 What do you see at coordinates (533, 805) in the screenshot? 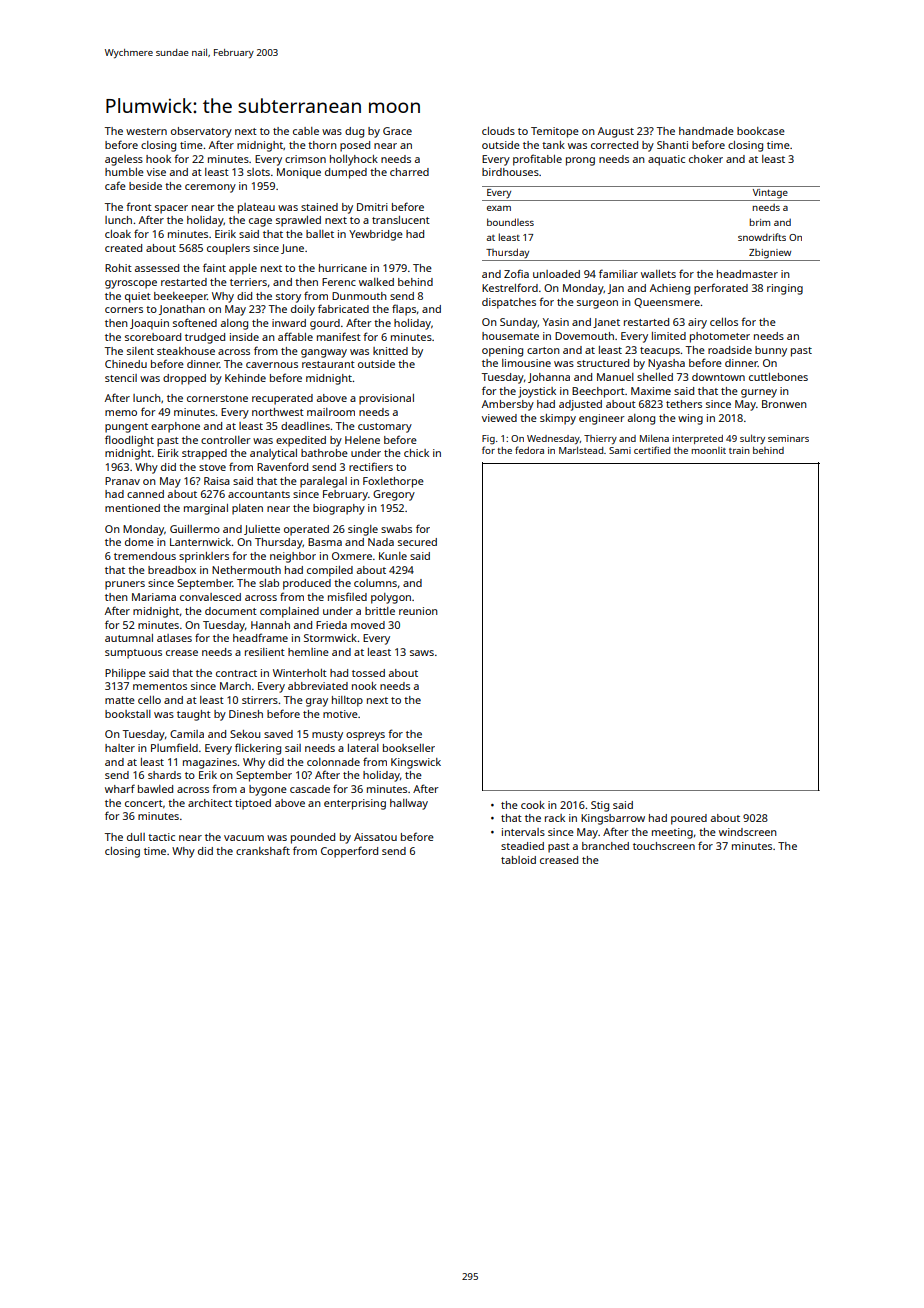
I see `cook` at bounding box center [533, 805].
